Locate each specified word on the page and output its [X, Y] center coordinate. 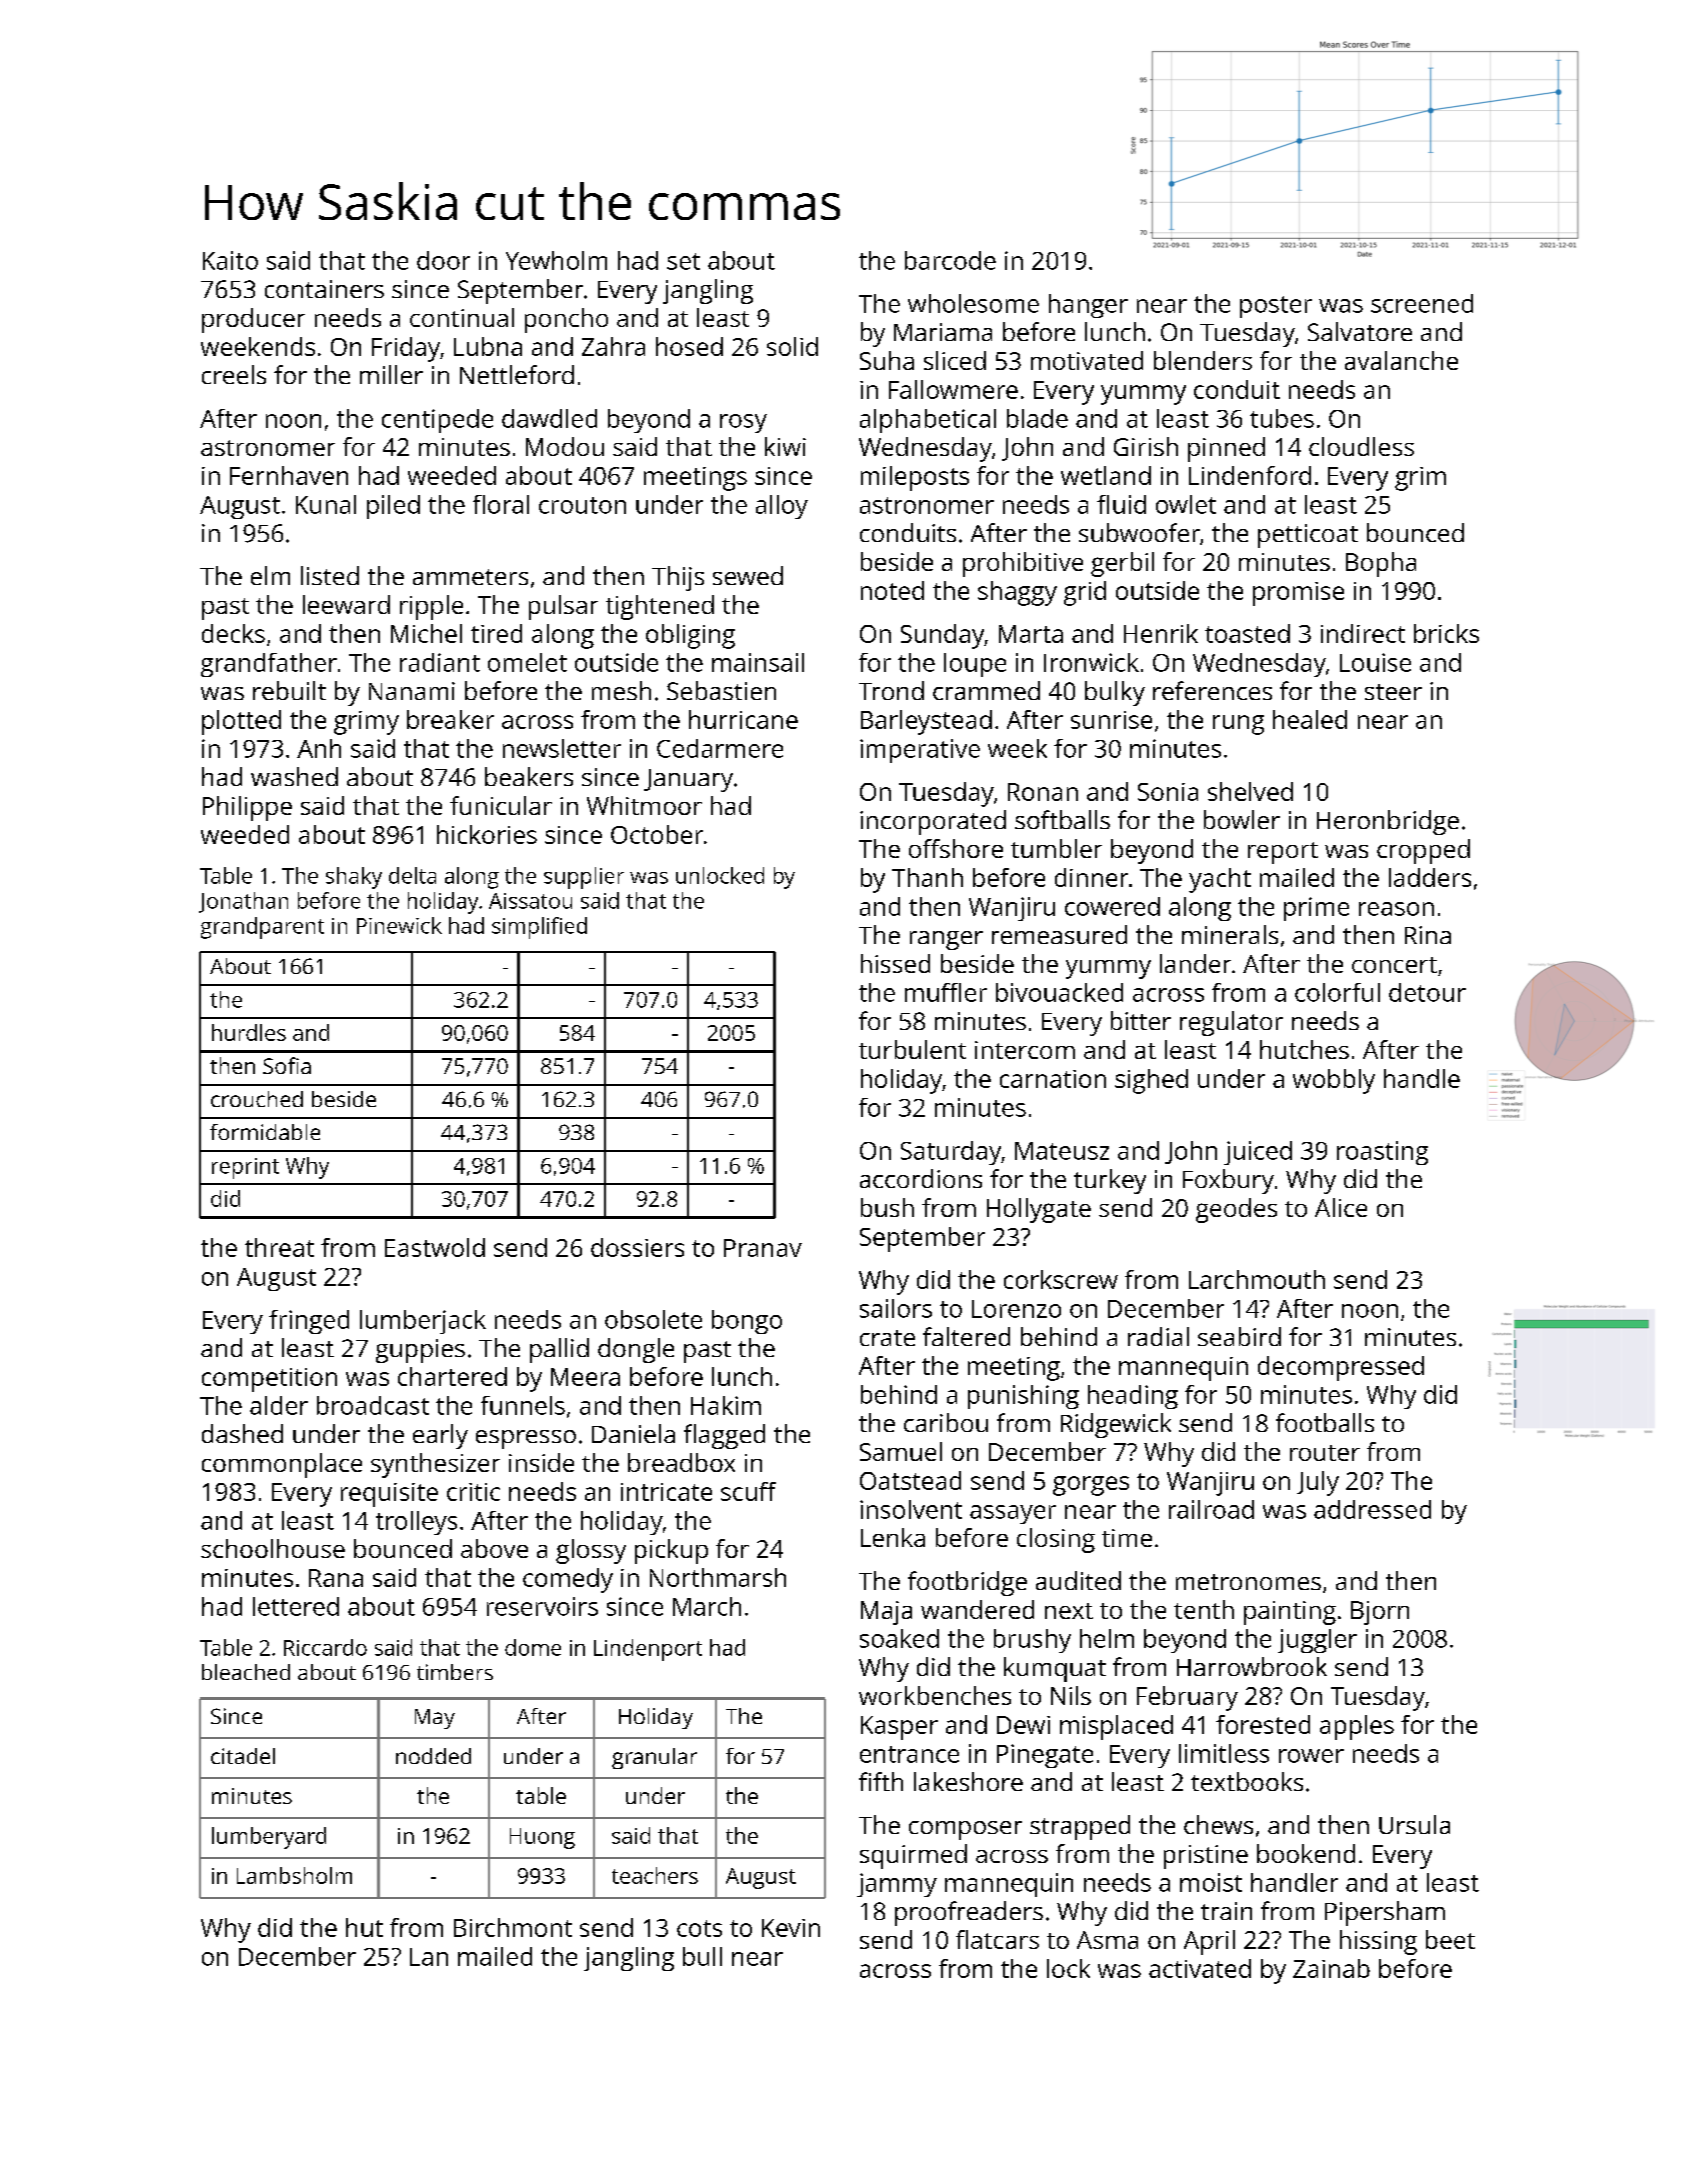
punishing [1023, 1397]
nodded [433, 1756]
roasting [1382, 1153]
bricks [1446, 633]
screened [1422, 303]
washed [294, 776]
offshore [956, 848]
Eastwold [435, 1247]
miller [391, 374]
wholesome [973, 303]
